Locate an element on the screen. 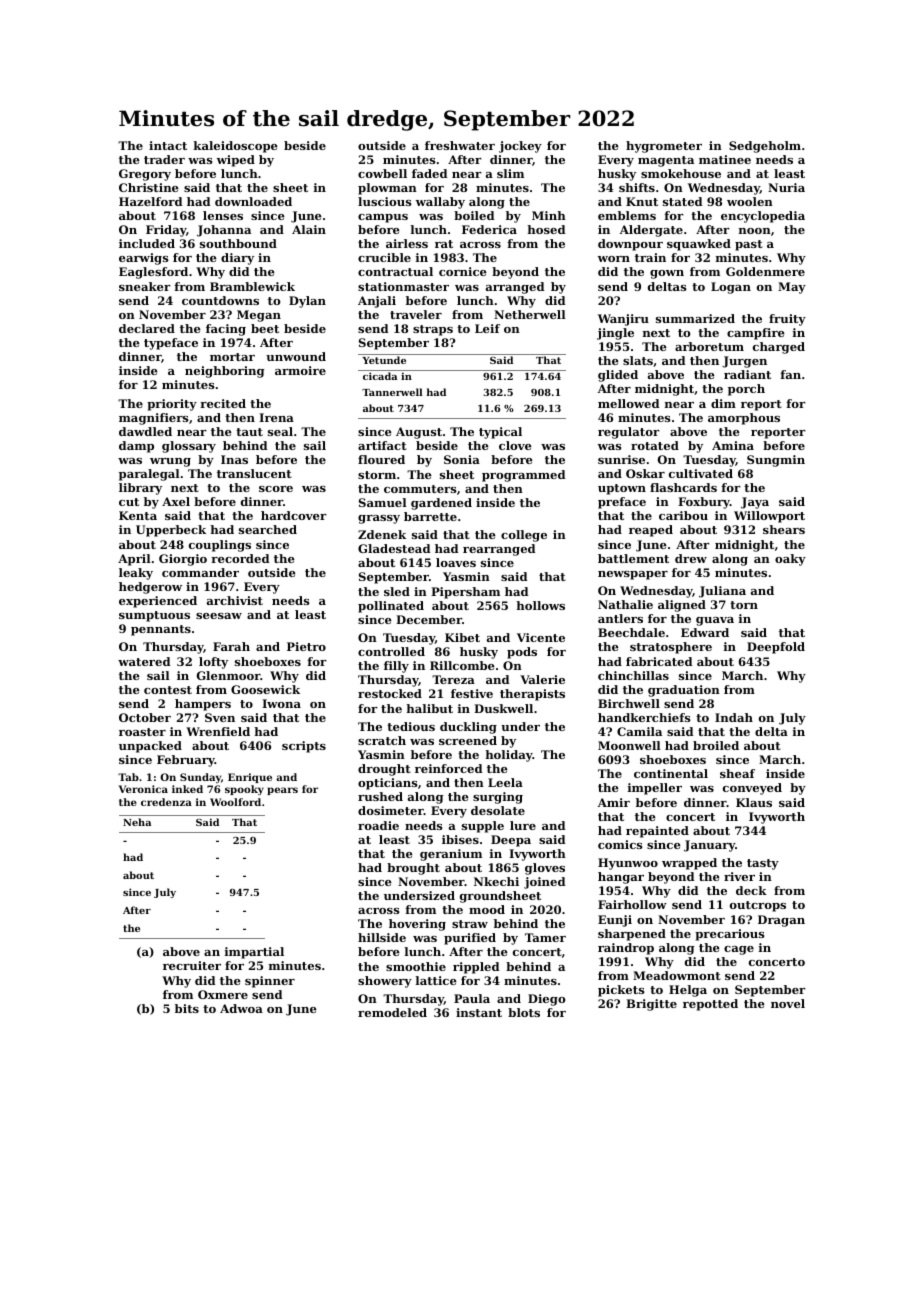  purified is located at coordinates (470, 939).
